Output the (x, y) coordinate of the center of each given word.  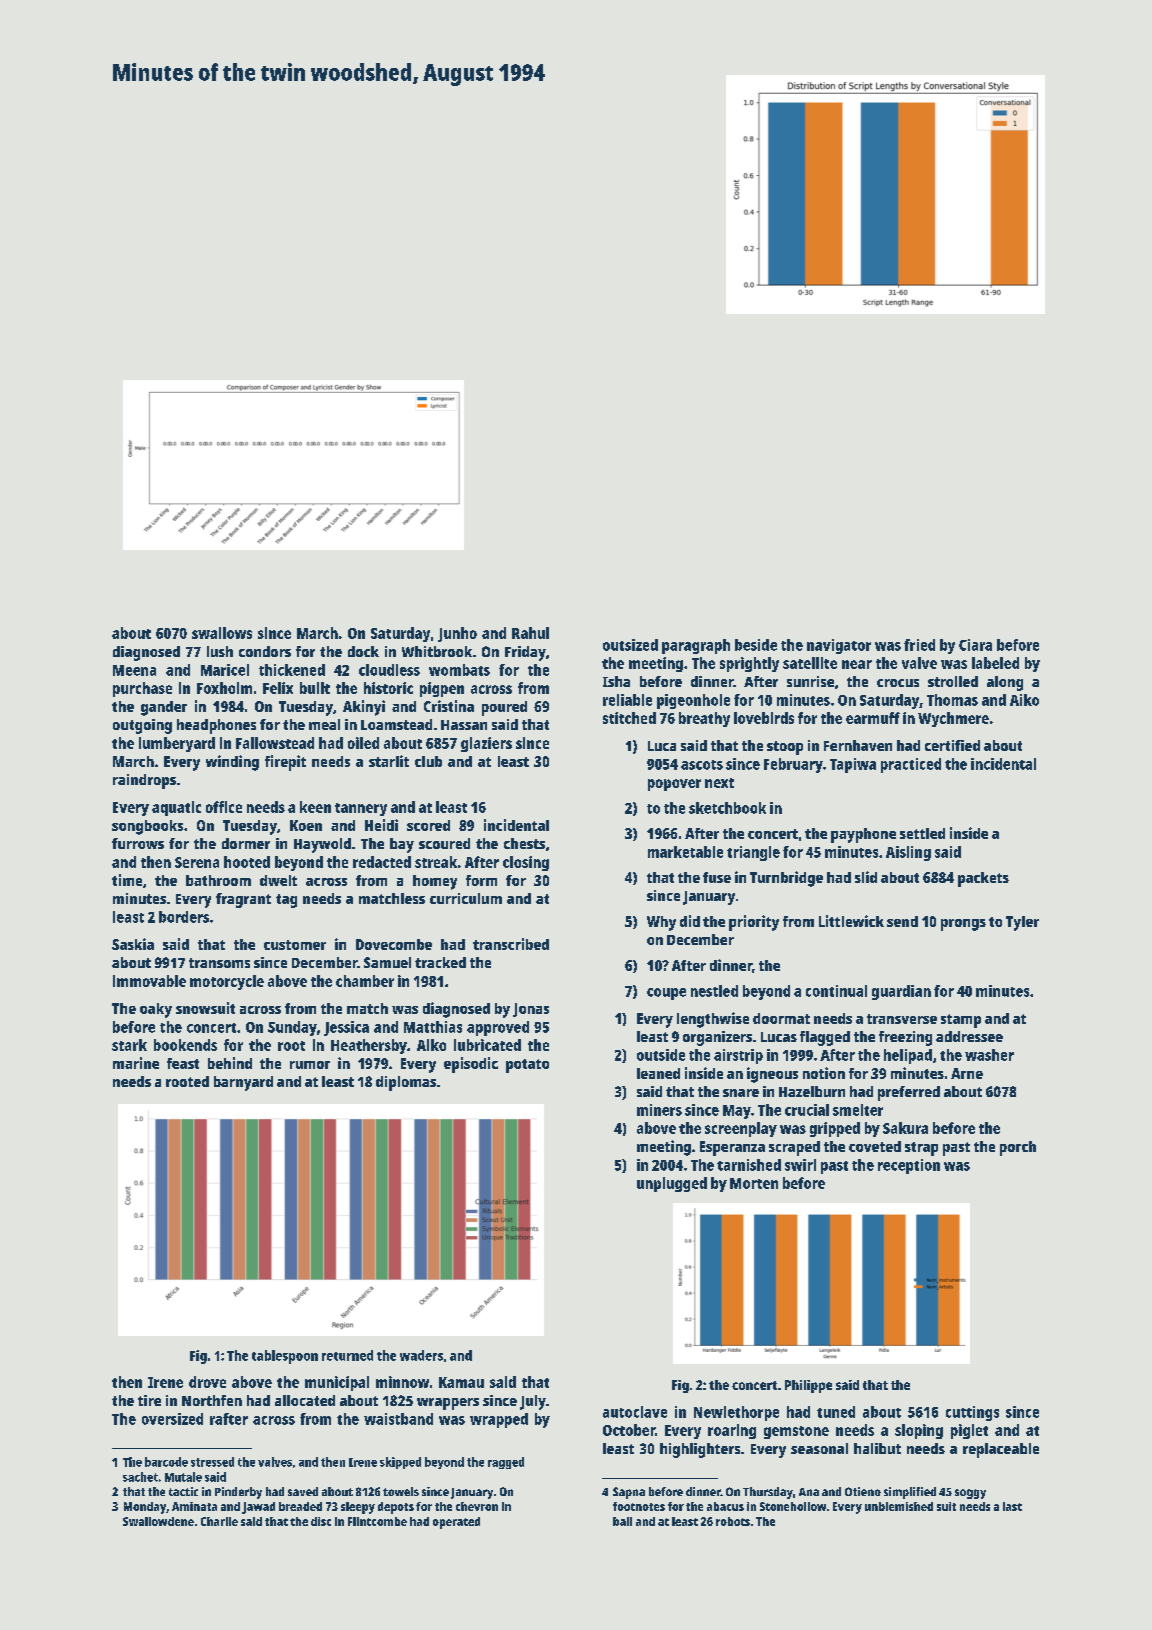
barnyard (243, 1083)
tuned (836, 1412)
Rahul (530, 633)
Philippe (808, 1386)
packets (983, 879)
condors (265, 651)
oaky (156, 1010)
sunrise (810, 681)
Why (661, 923)
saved (303, 1491)
